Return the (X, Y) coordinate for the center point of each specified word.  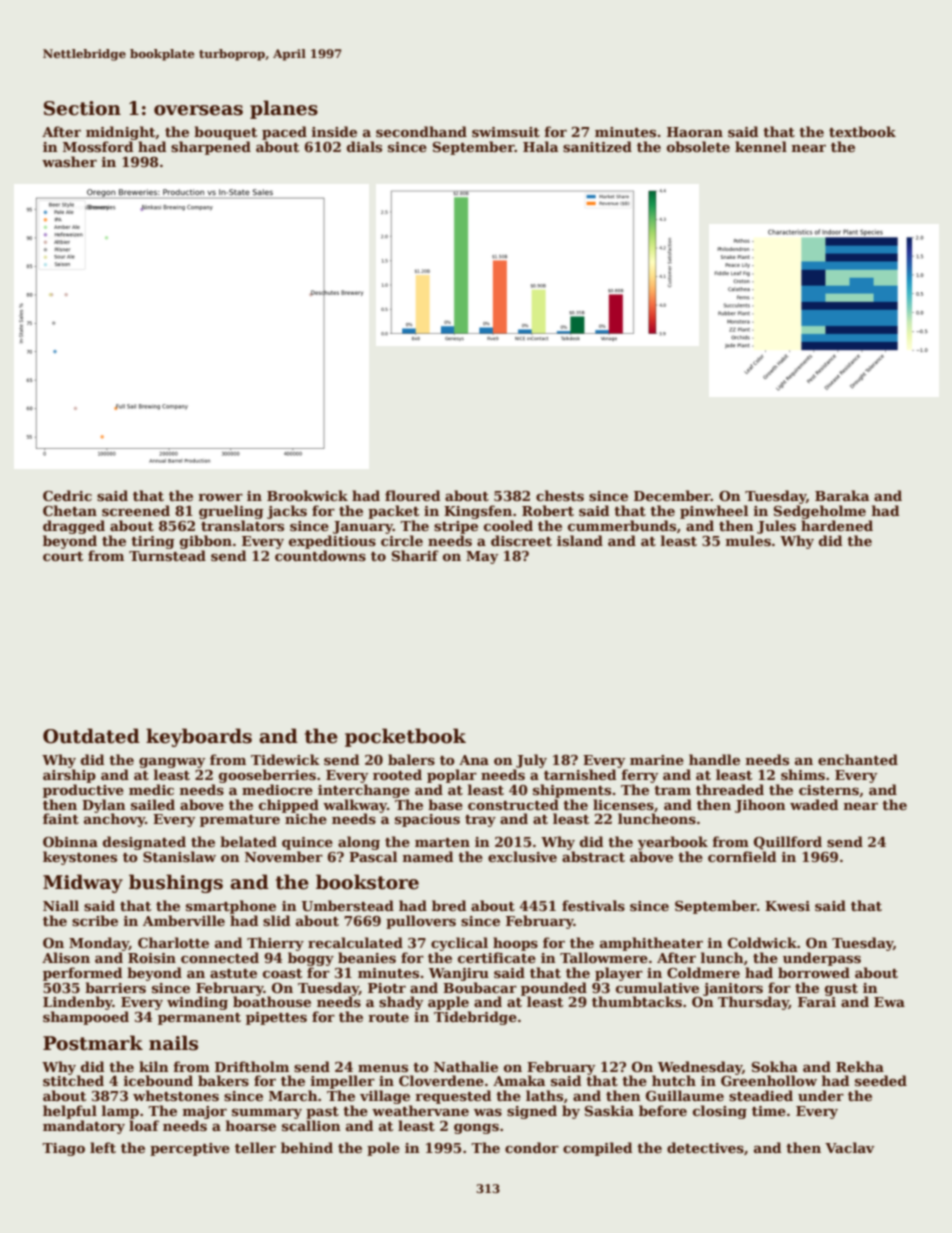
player (619, 974)
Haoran (695, 132)
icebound (158, 1080)
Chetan (70, 510)
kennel (761, 146)
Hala (540, 146)
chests (560, 495)
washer (69, 161)
